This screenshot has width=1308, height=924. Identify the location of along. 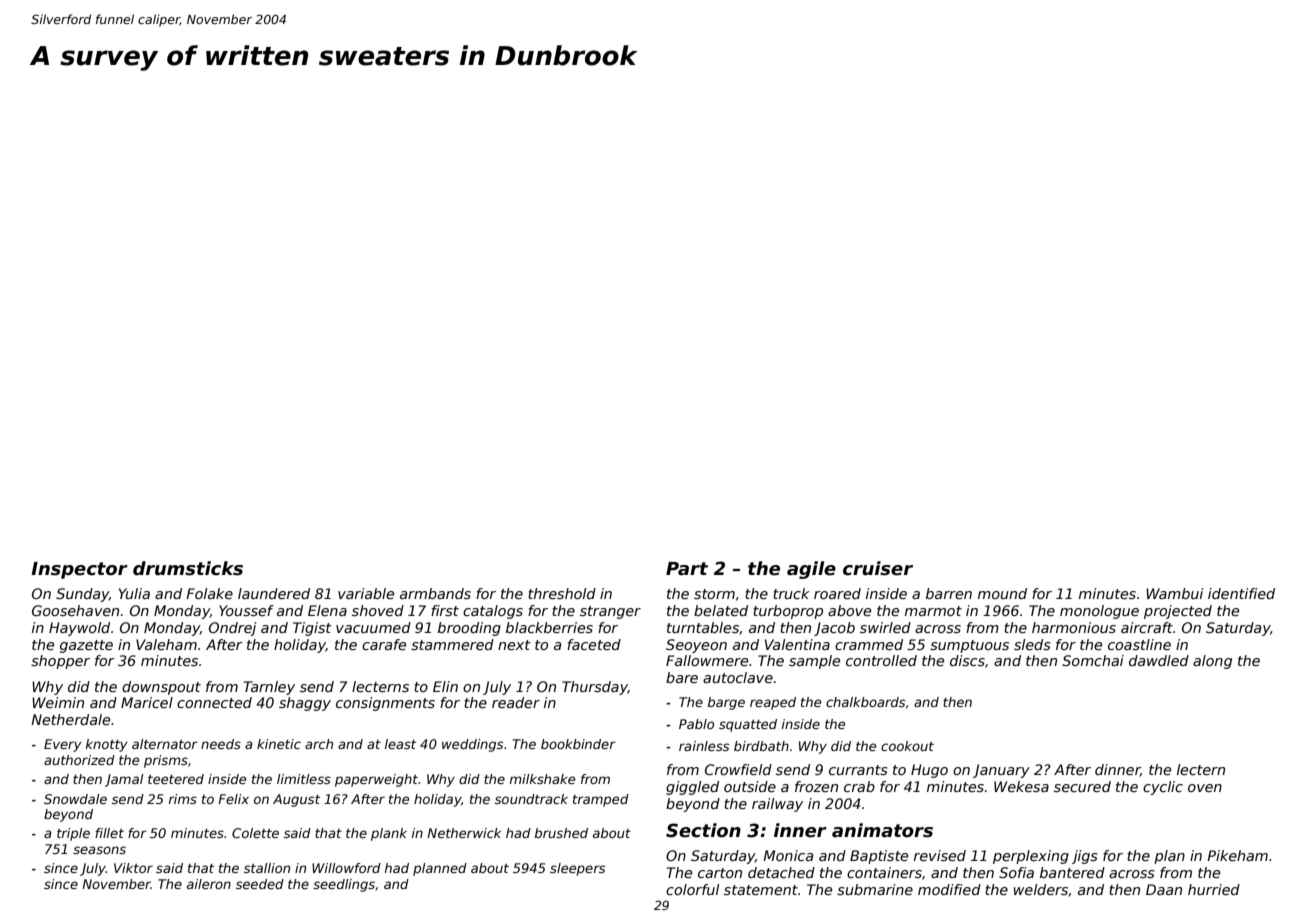
(1212, 662).
